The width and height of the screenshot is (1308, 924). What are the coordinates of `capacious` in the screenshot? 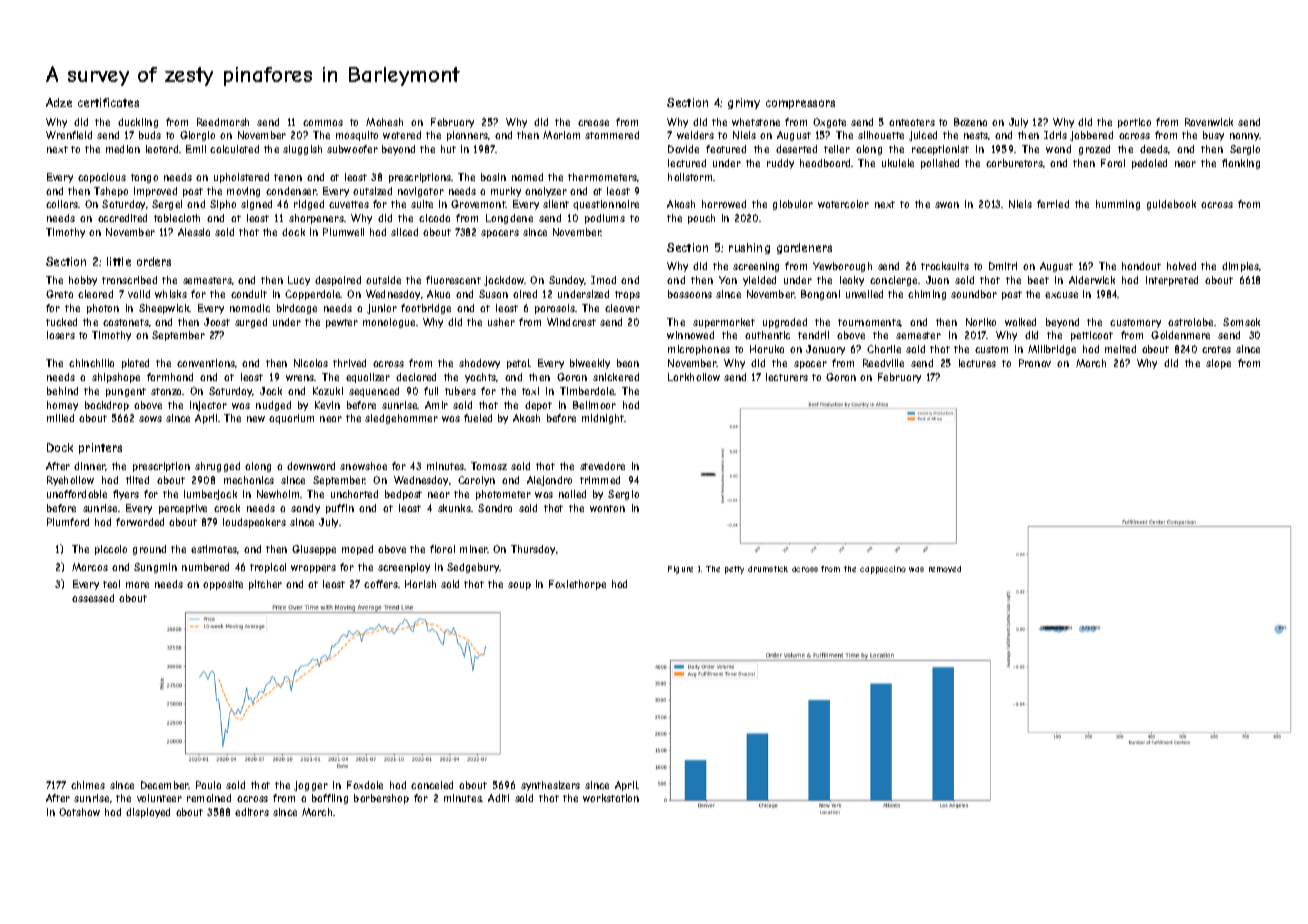 It's located at (102, 178).
